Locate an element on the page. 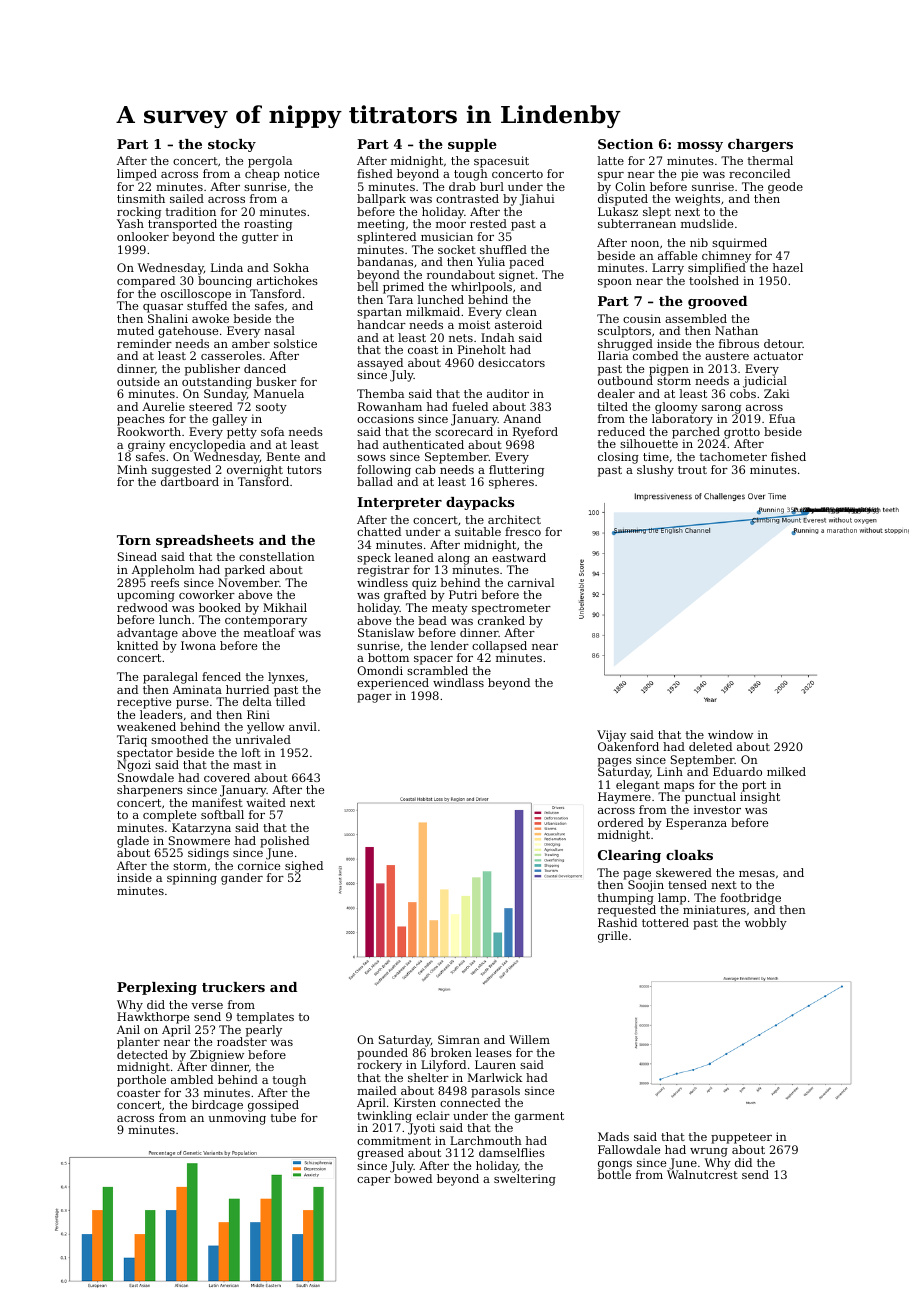 The image size is (924, 1308). experienced is located at coordinates (393, 684).
